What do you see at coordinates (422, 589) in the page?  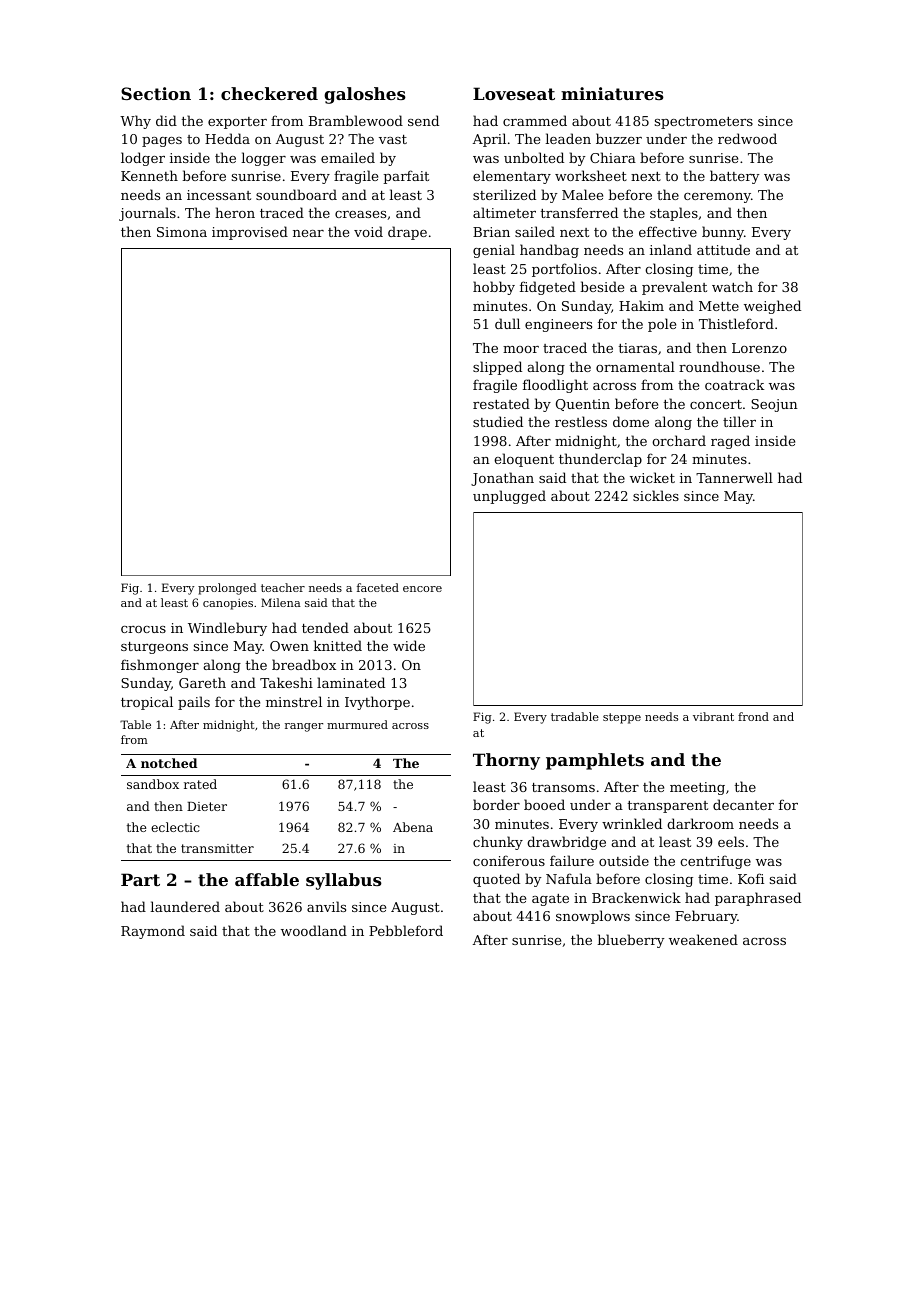 I see `encore` at bounding box center [422, 589].
